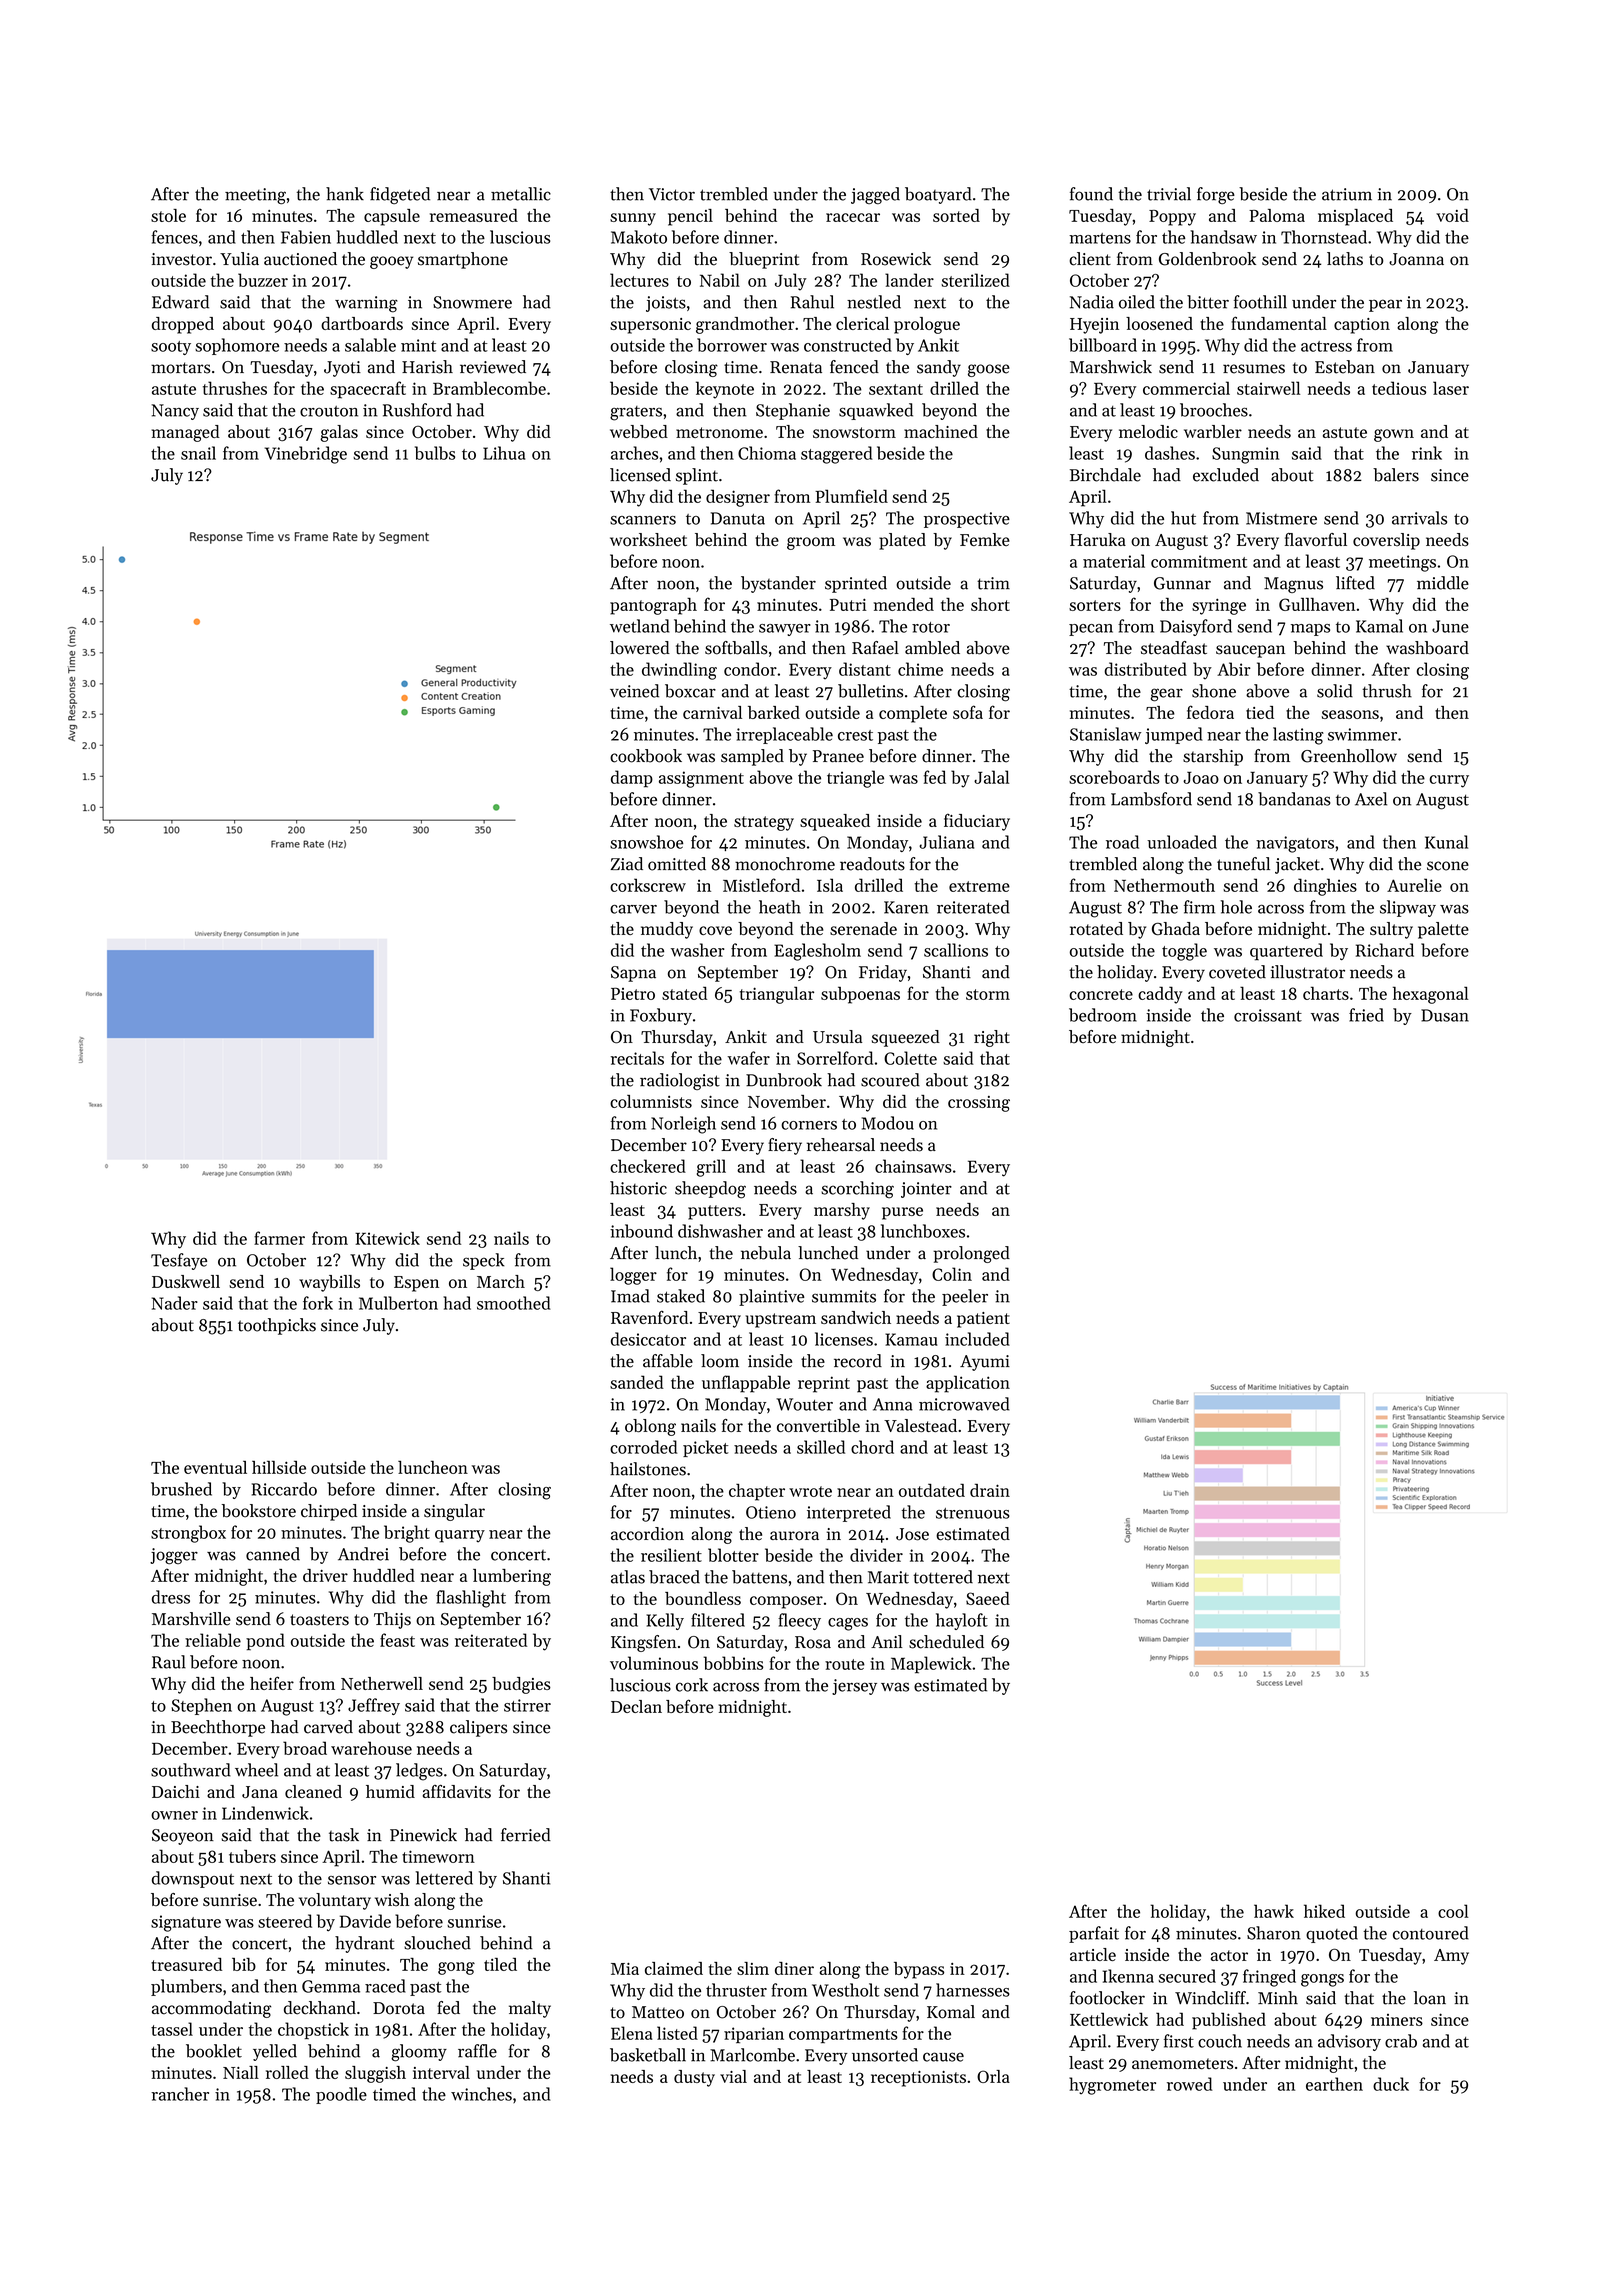 Image resolution: width=1620 pixels, height=2292 pixels. I want to click on rowed, so click(1189, 2084).
